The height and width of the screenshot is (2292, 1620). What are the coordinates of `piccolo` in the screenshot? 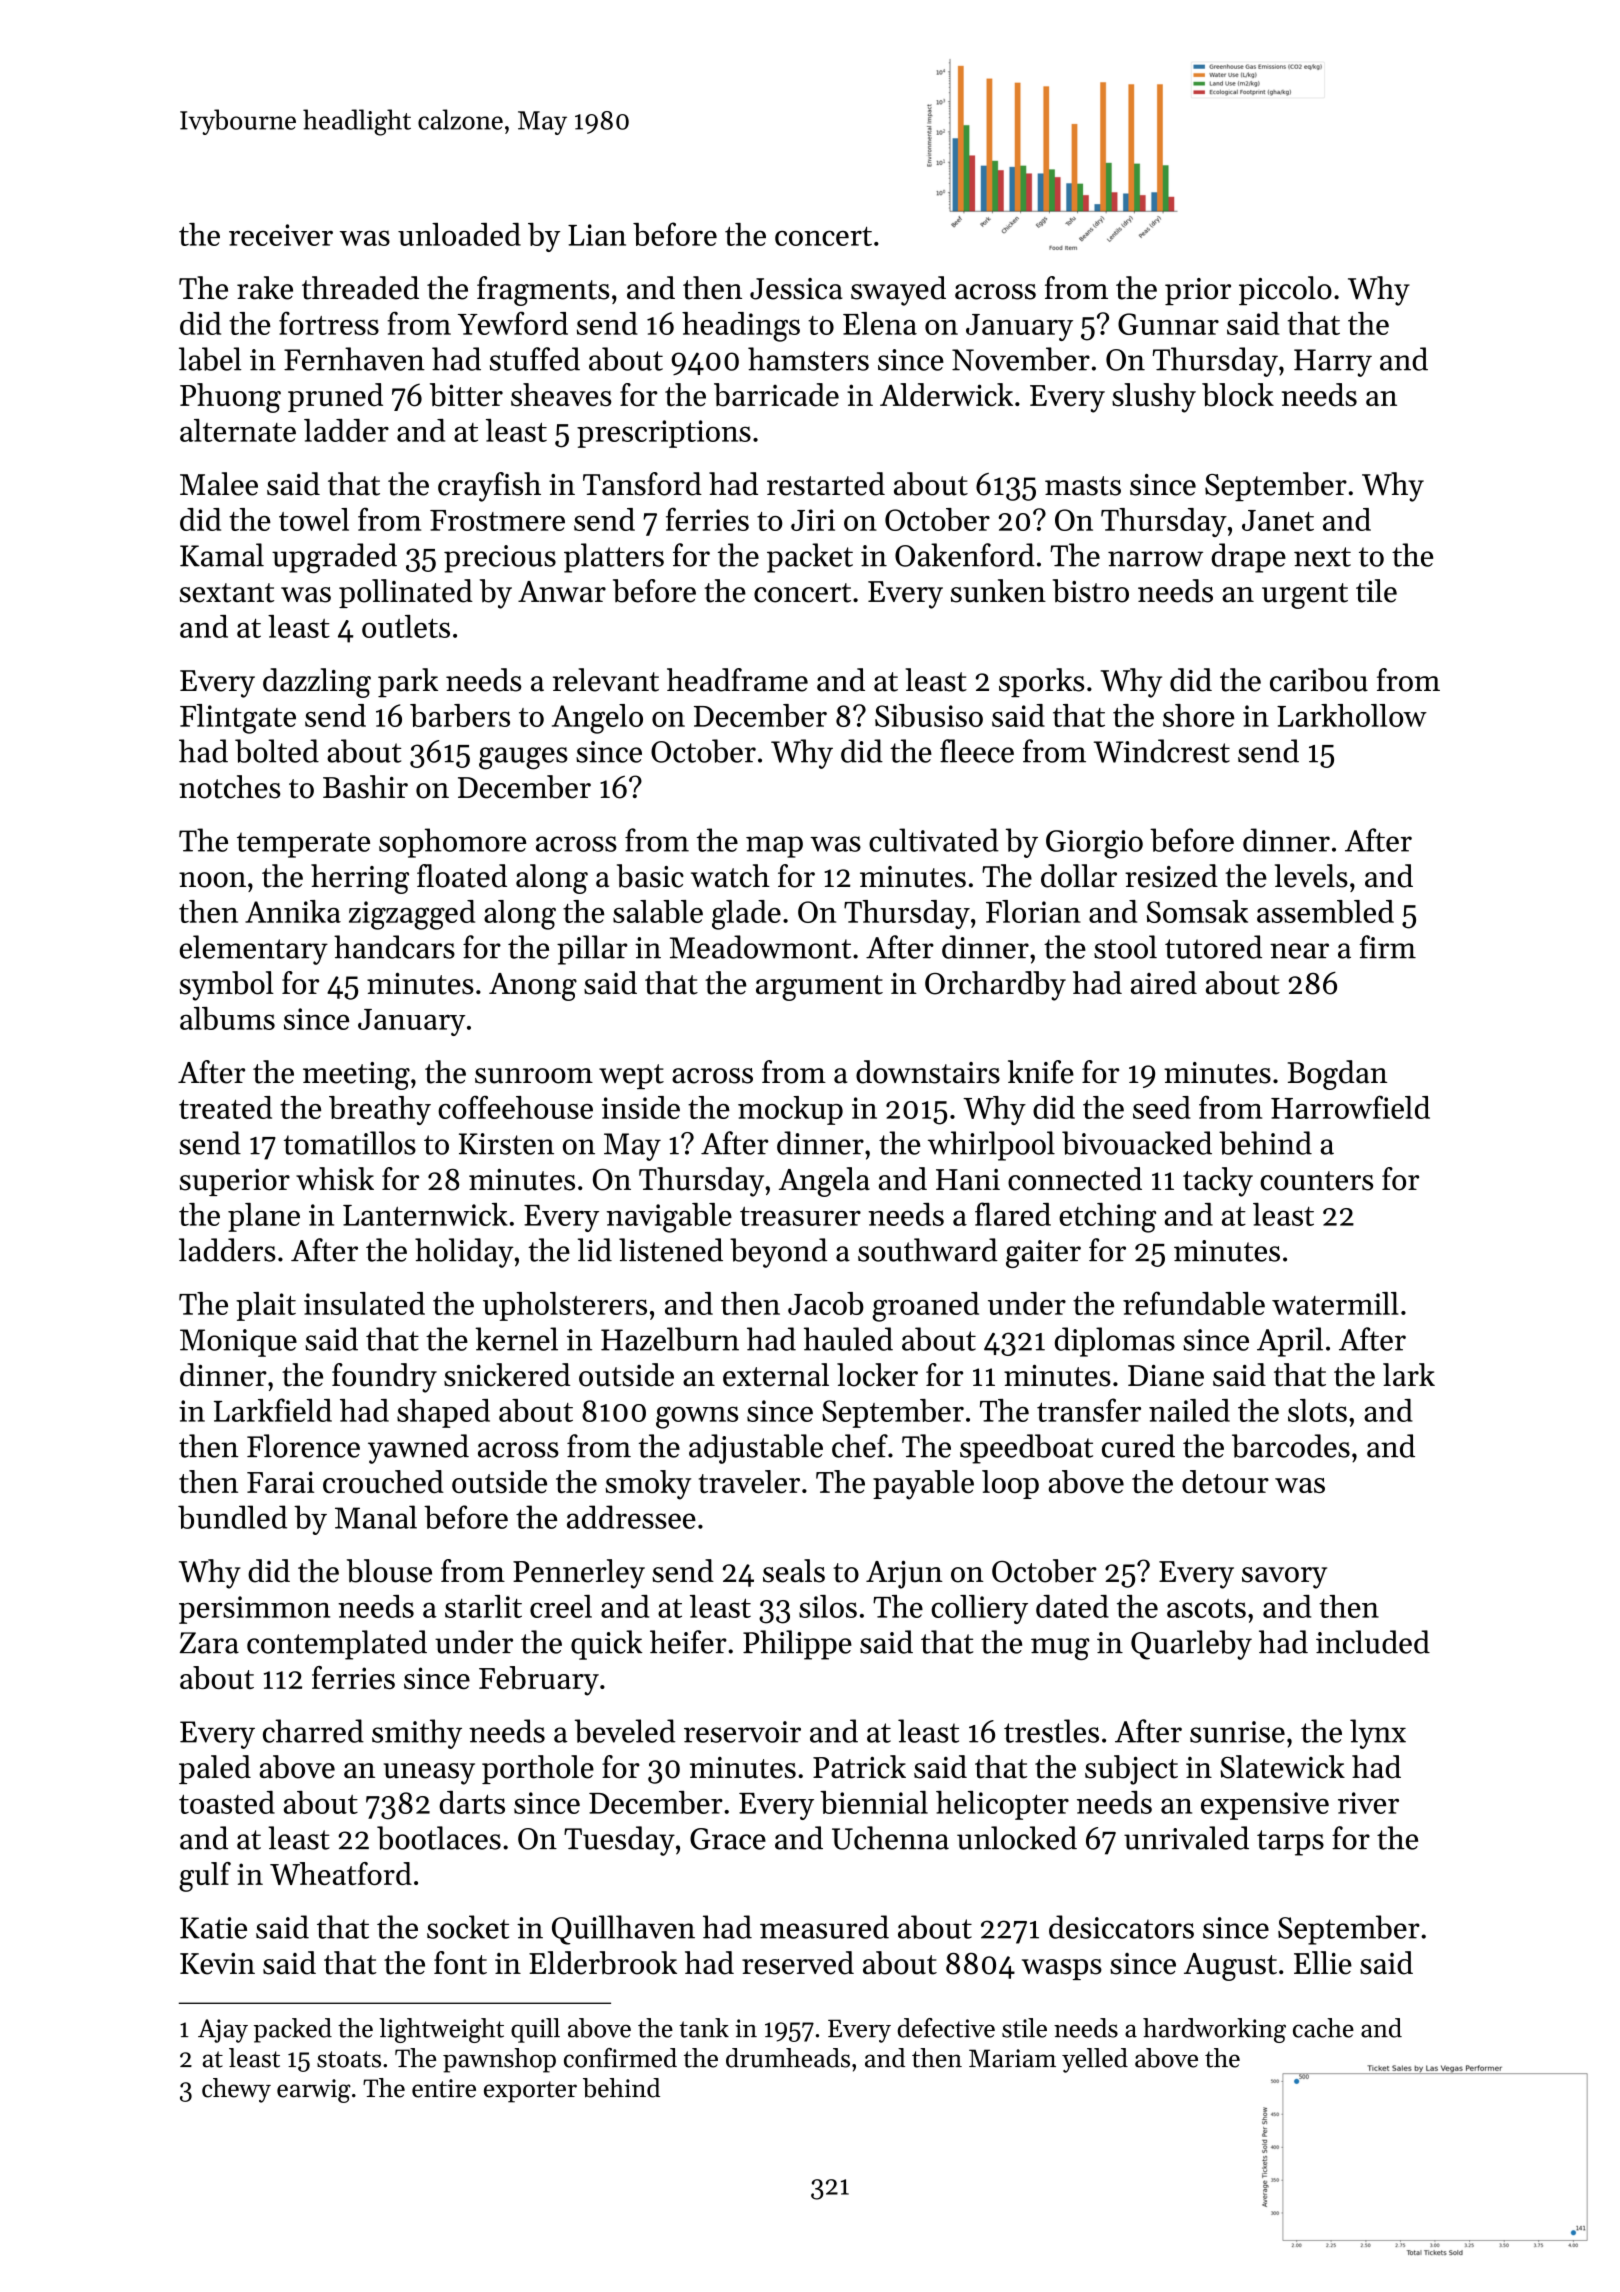 It's located at (1285, 290).
